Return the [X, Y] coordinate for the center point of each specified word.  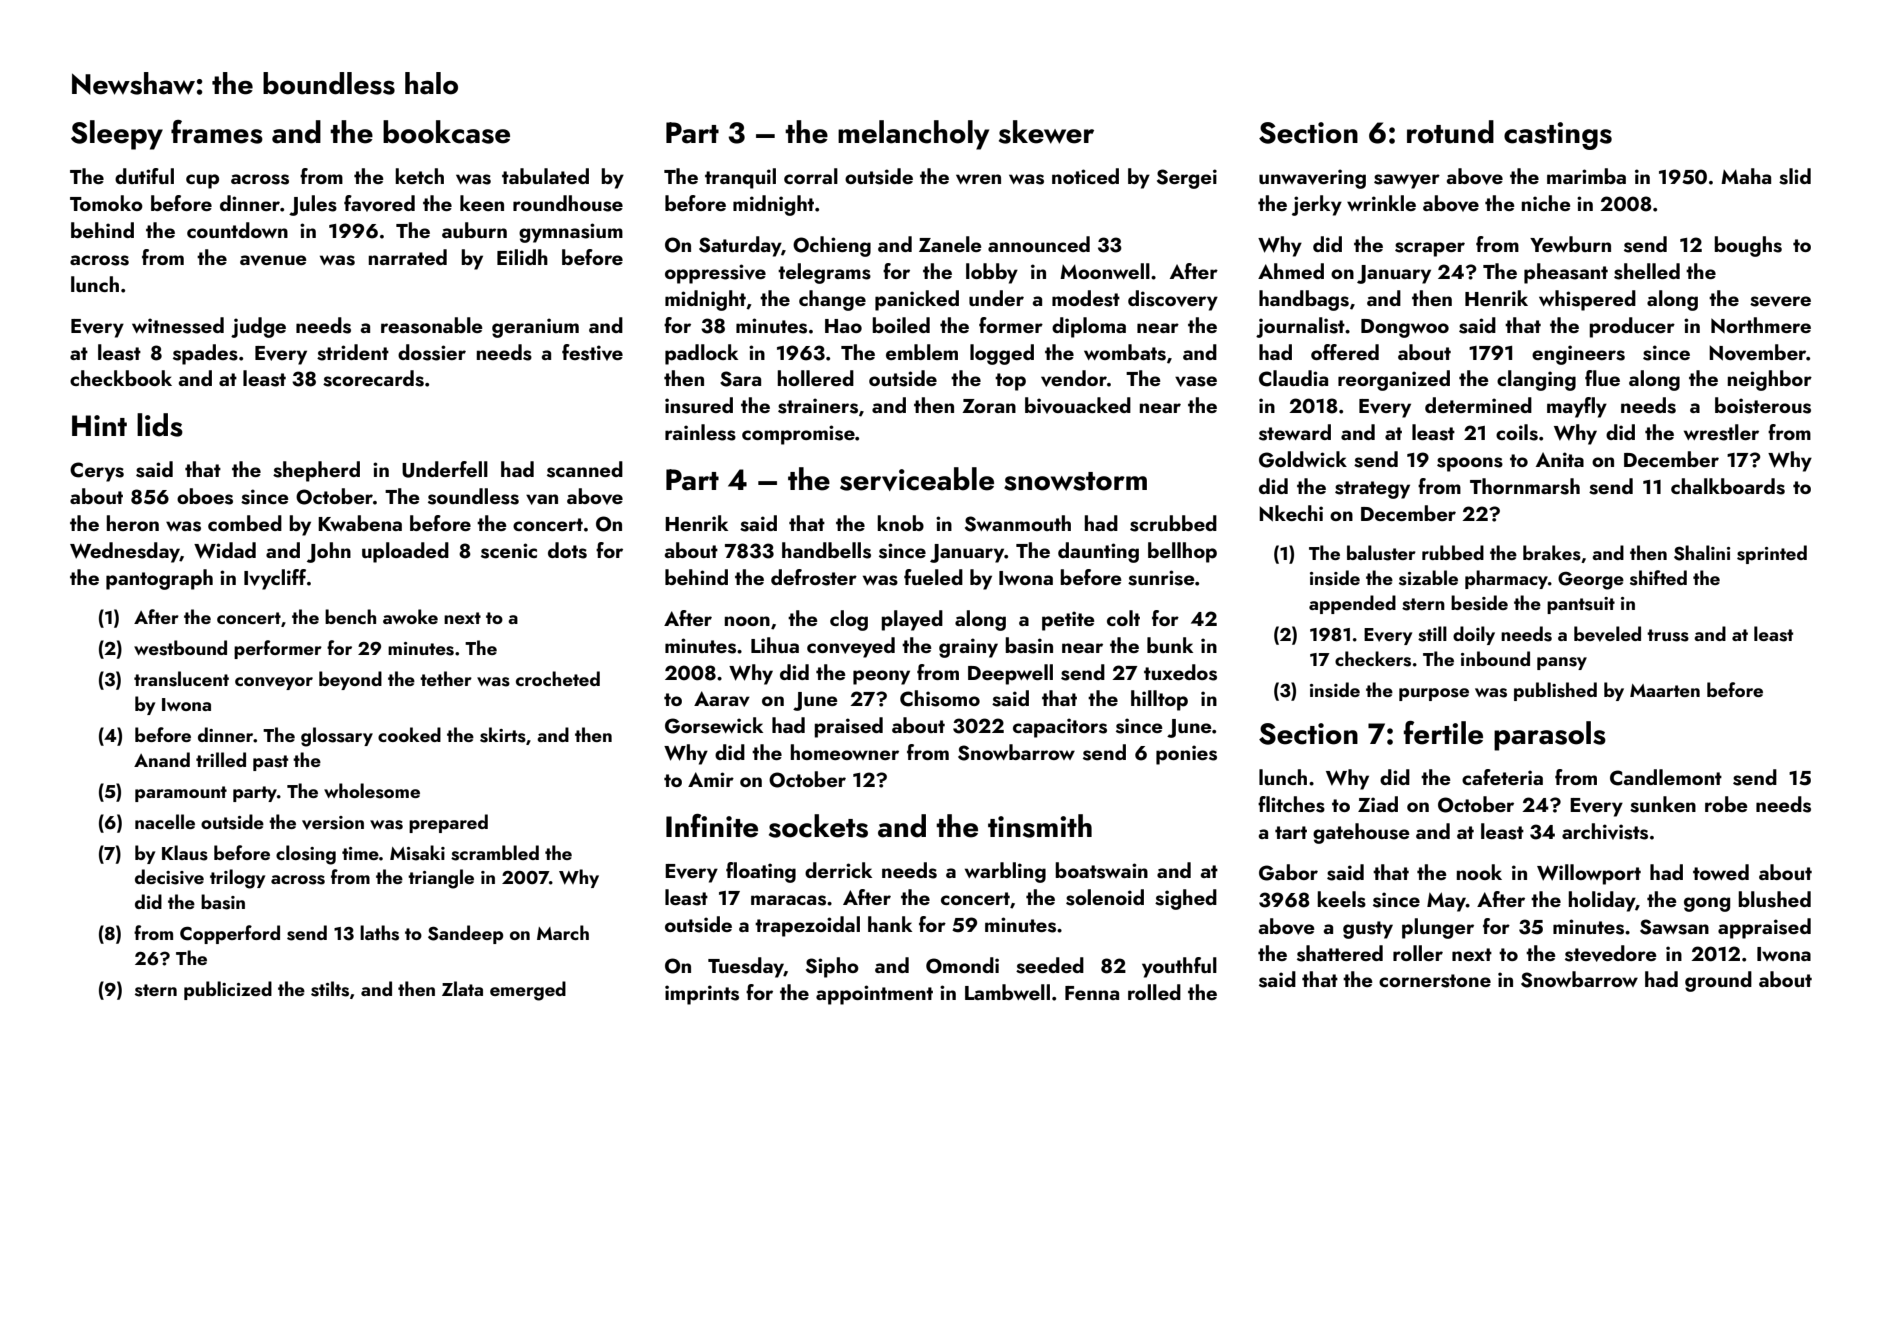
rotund [1450, 132]
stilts [330, 989]
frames [217, 132]
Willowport [1589, 874]
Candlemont [1666, 777]
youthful [1179, 967]
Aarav [722, 699]
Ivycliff [275, 579]
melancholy [913, 135]
